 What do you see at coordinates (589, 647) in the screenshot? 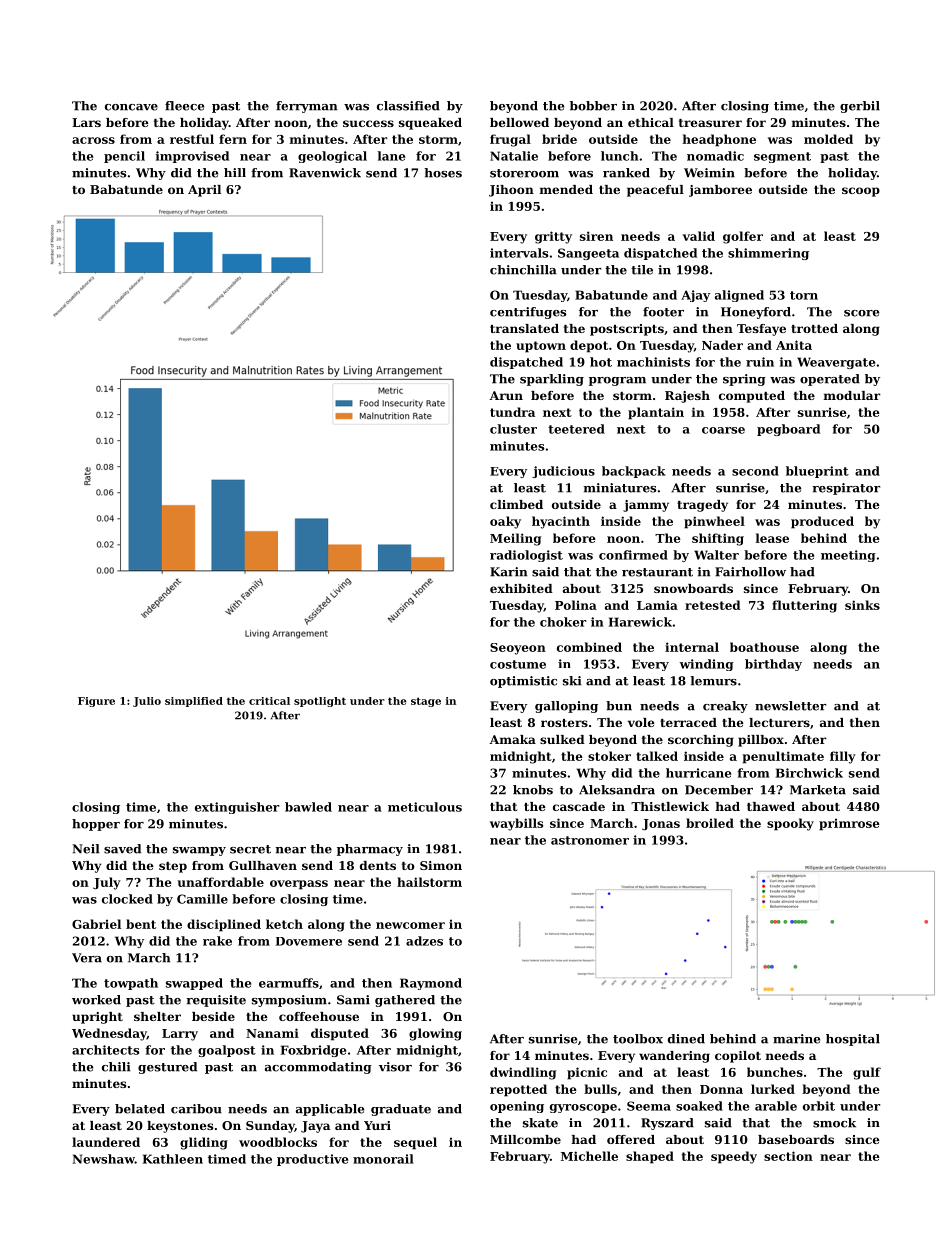
I see `combined` at bounding box center [589, 647].
